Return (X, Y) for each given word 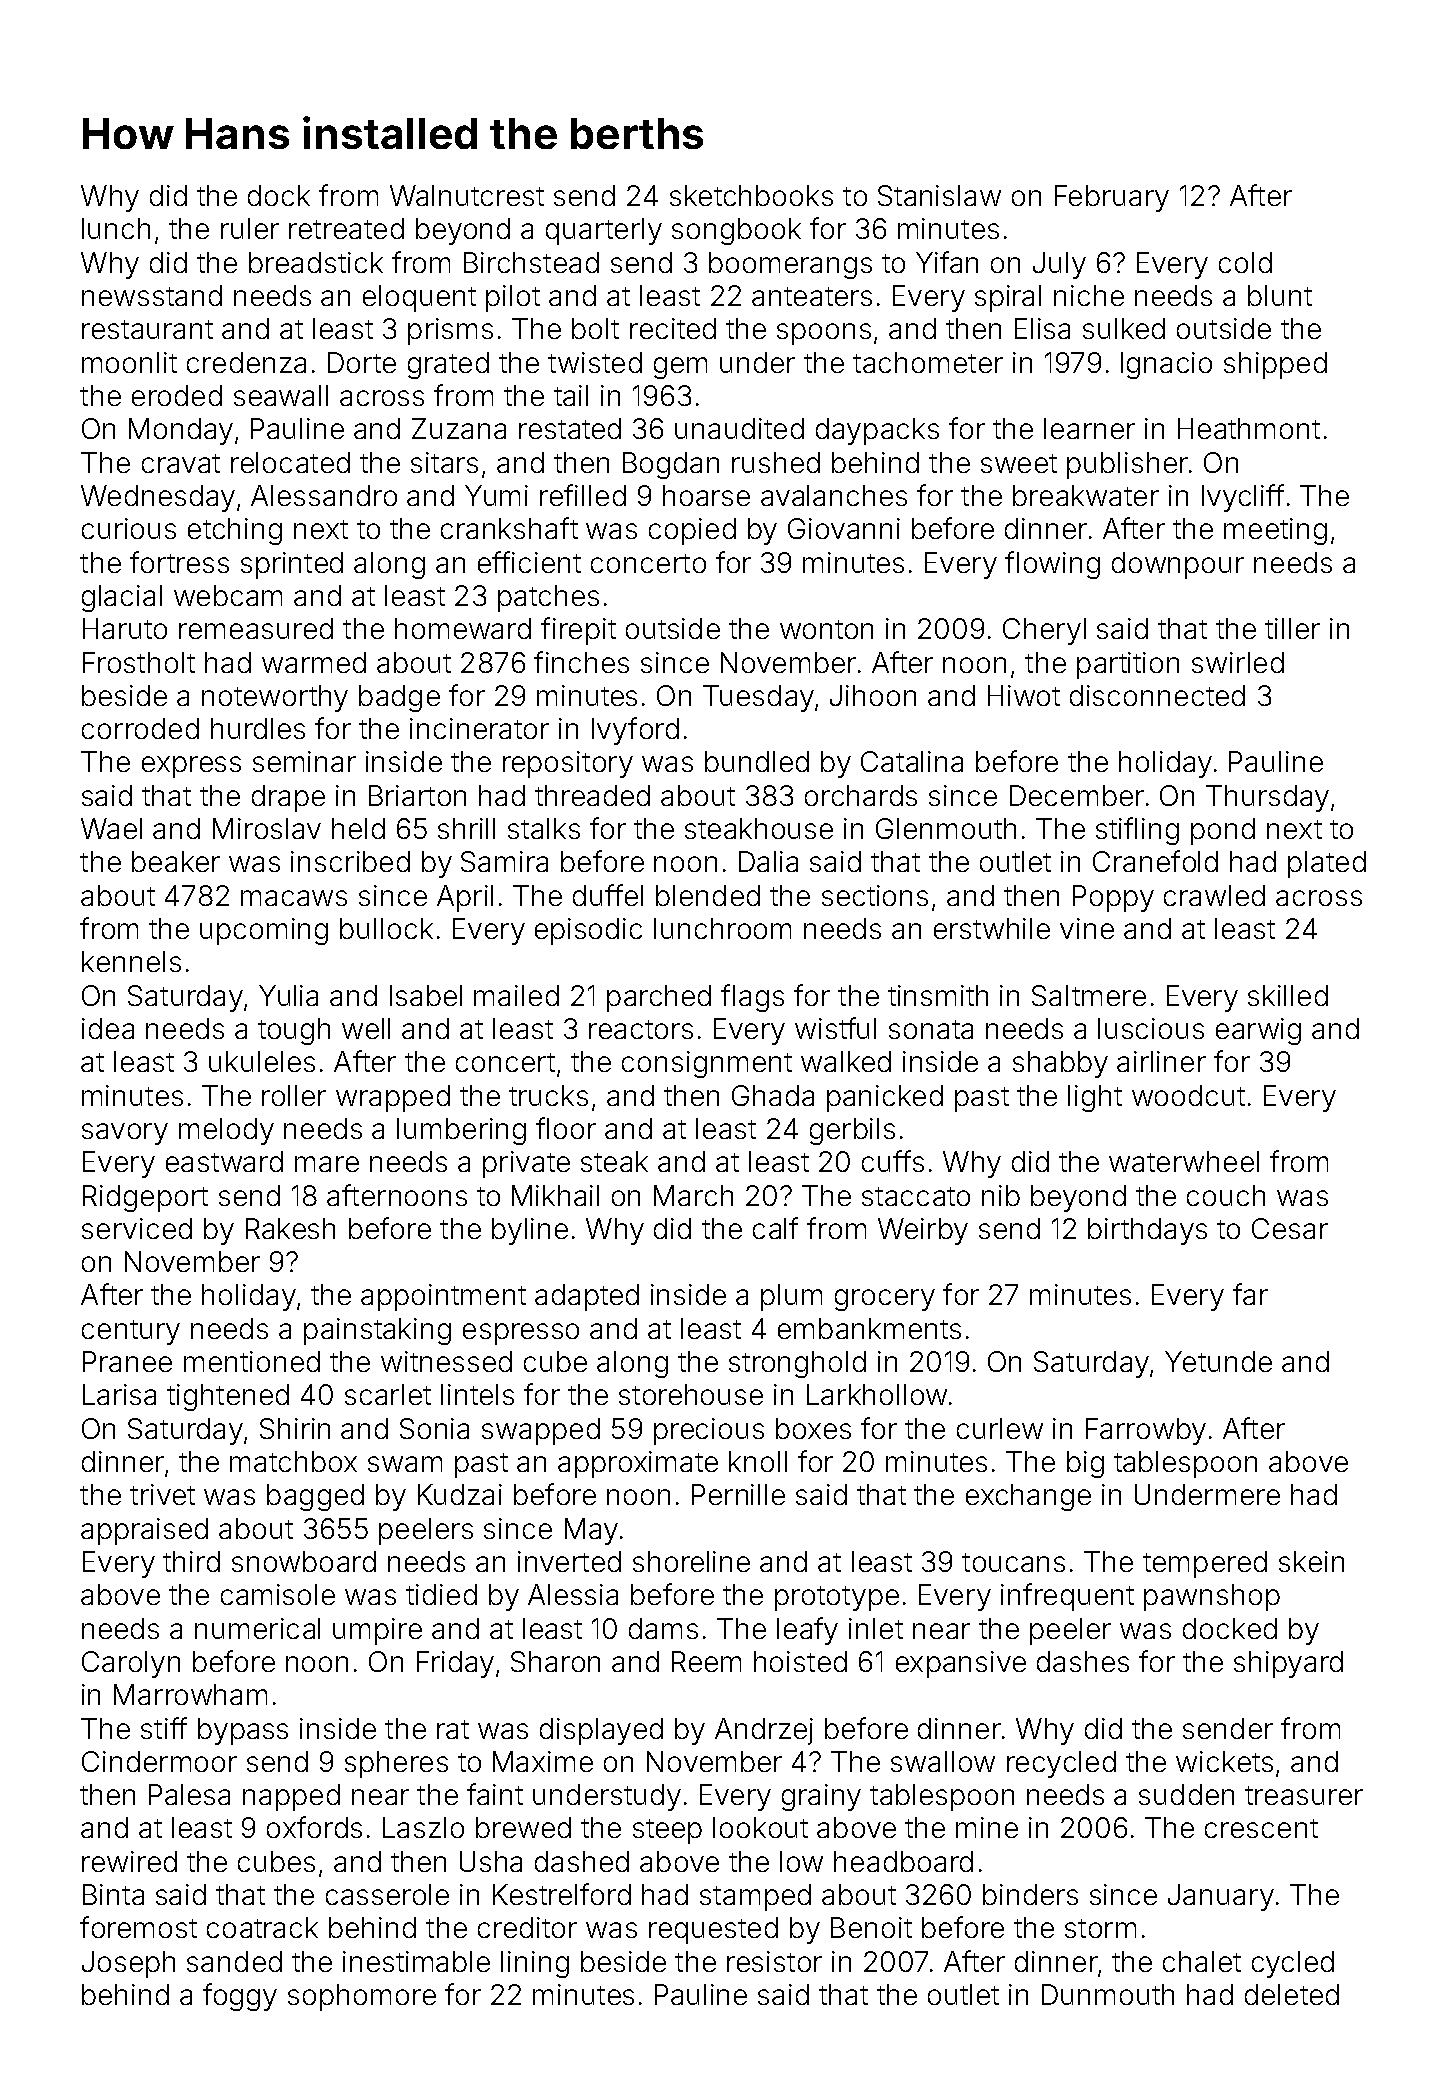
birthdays (1147, 1231)
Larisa (119, 1394)
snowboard (304, 1561)
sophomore (362, 1997)
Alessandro (324, 495)
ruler (250, 228)
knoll (758, 1461)
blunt (1280, 295)
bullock (386, 928)
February (1112, 198)
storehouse (691, 1394)
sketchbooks (751, 195)
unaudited (739, 428)
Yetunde (1218, 1361)
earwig (1258, 1031)
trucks (548, 1095)
